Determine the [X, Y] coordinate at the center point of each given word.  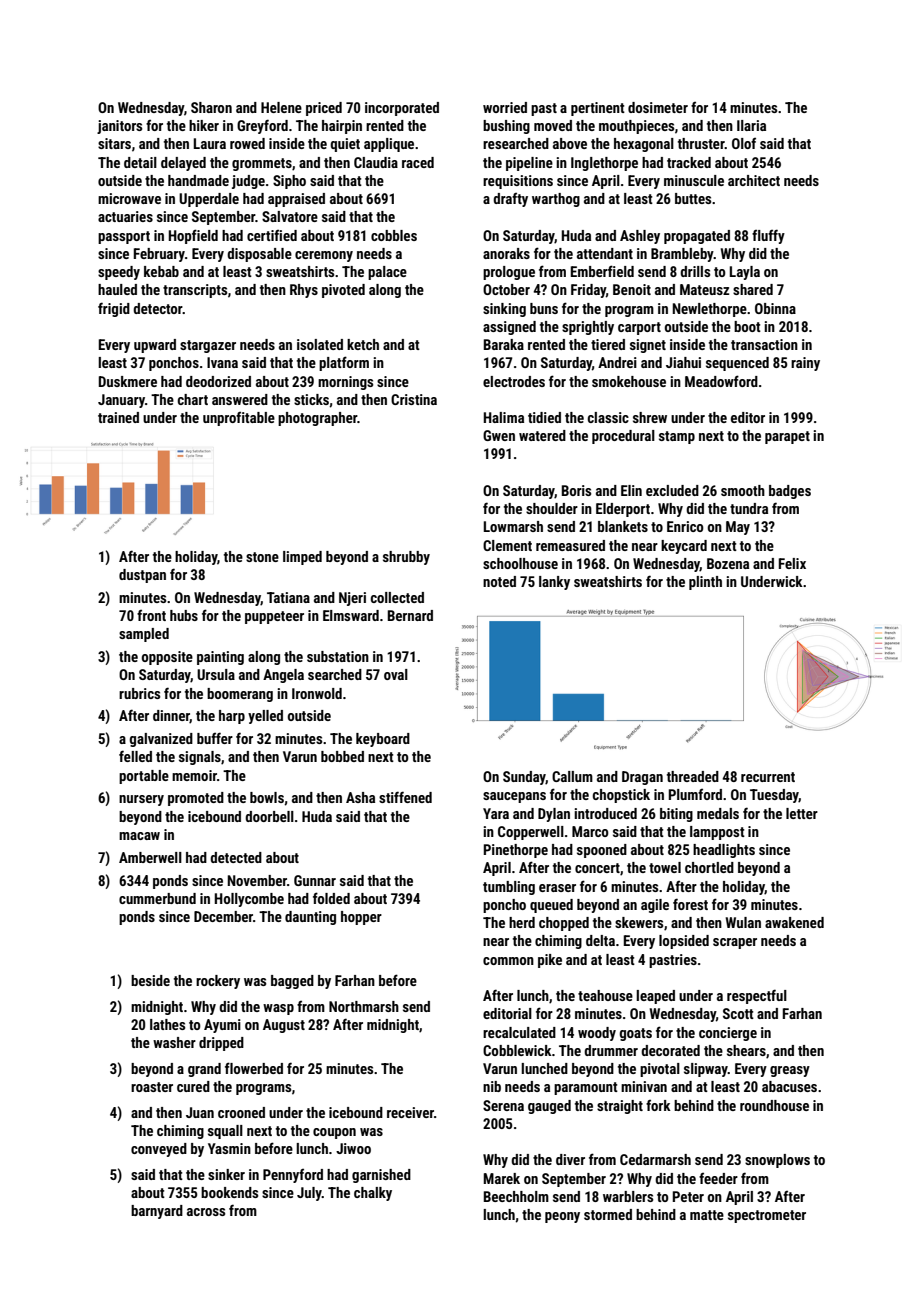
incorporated [402, 109]
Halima [504, 417]
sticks [311, 399]
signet [648, 346]
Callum [572, 776]
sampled [144, 635]
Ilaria [751, 125]
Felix [792, 563]
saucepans [514, 797]
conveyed [159, 1150]
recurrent [768, 777]
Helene [281, 107]
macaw [139, 836]
